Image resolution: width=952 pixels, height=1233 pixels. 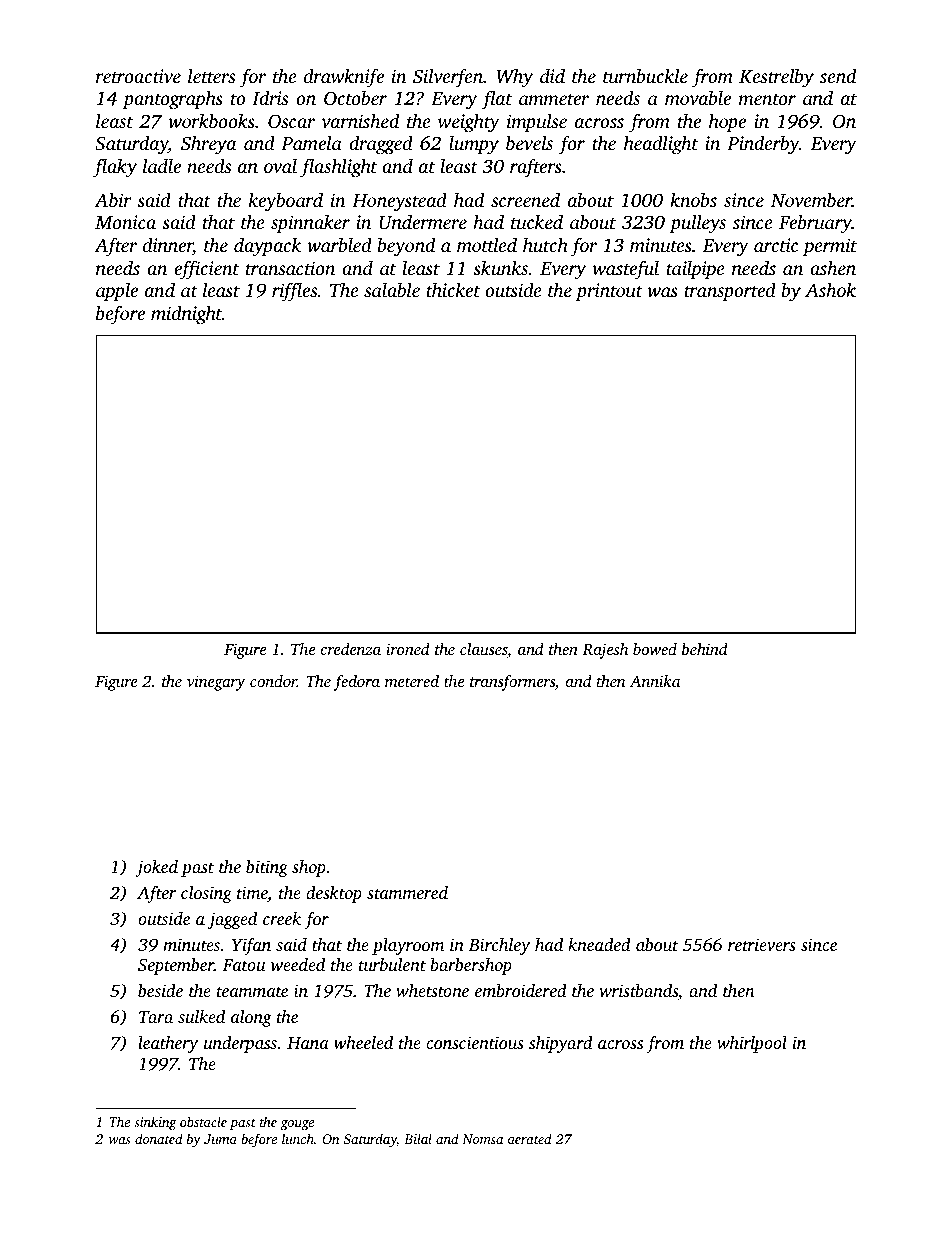 I want to click on vinegary, so click(x=216, y=683).
